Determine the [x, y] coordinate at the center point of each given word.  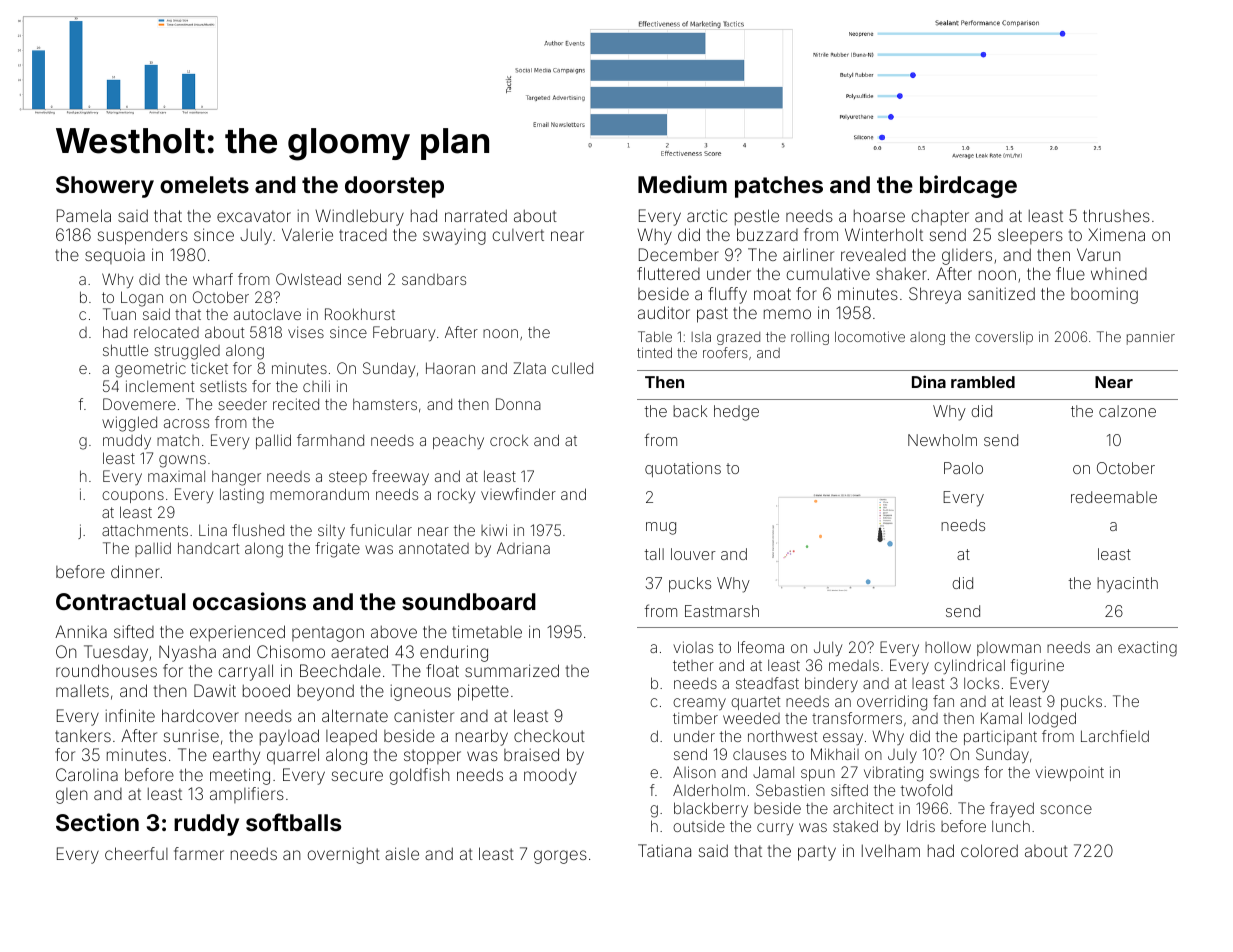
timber [695, 718]
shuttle [125, 350]
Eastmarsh [722, 611]
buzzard [767, 234]
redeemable [1114, 497]
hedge [736, 413]
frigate [337, 550]
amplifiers [247, 795]
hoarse [879, 216]
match [178, 440]
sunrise [191, 735]
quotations [683, 469]
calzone [1127, 411]
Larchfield [1115, 736]
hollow [948, 647]
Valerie [307, 234]
